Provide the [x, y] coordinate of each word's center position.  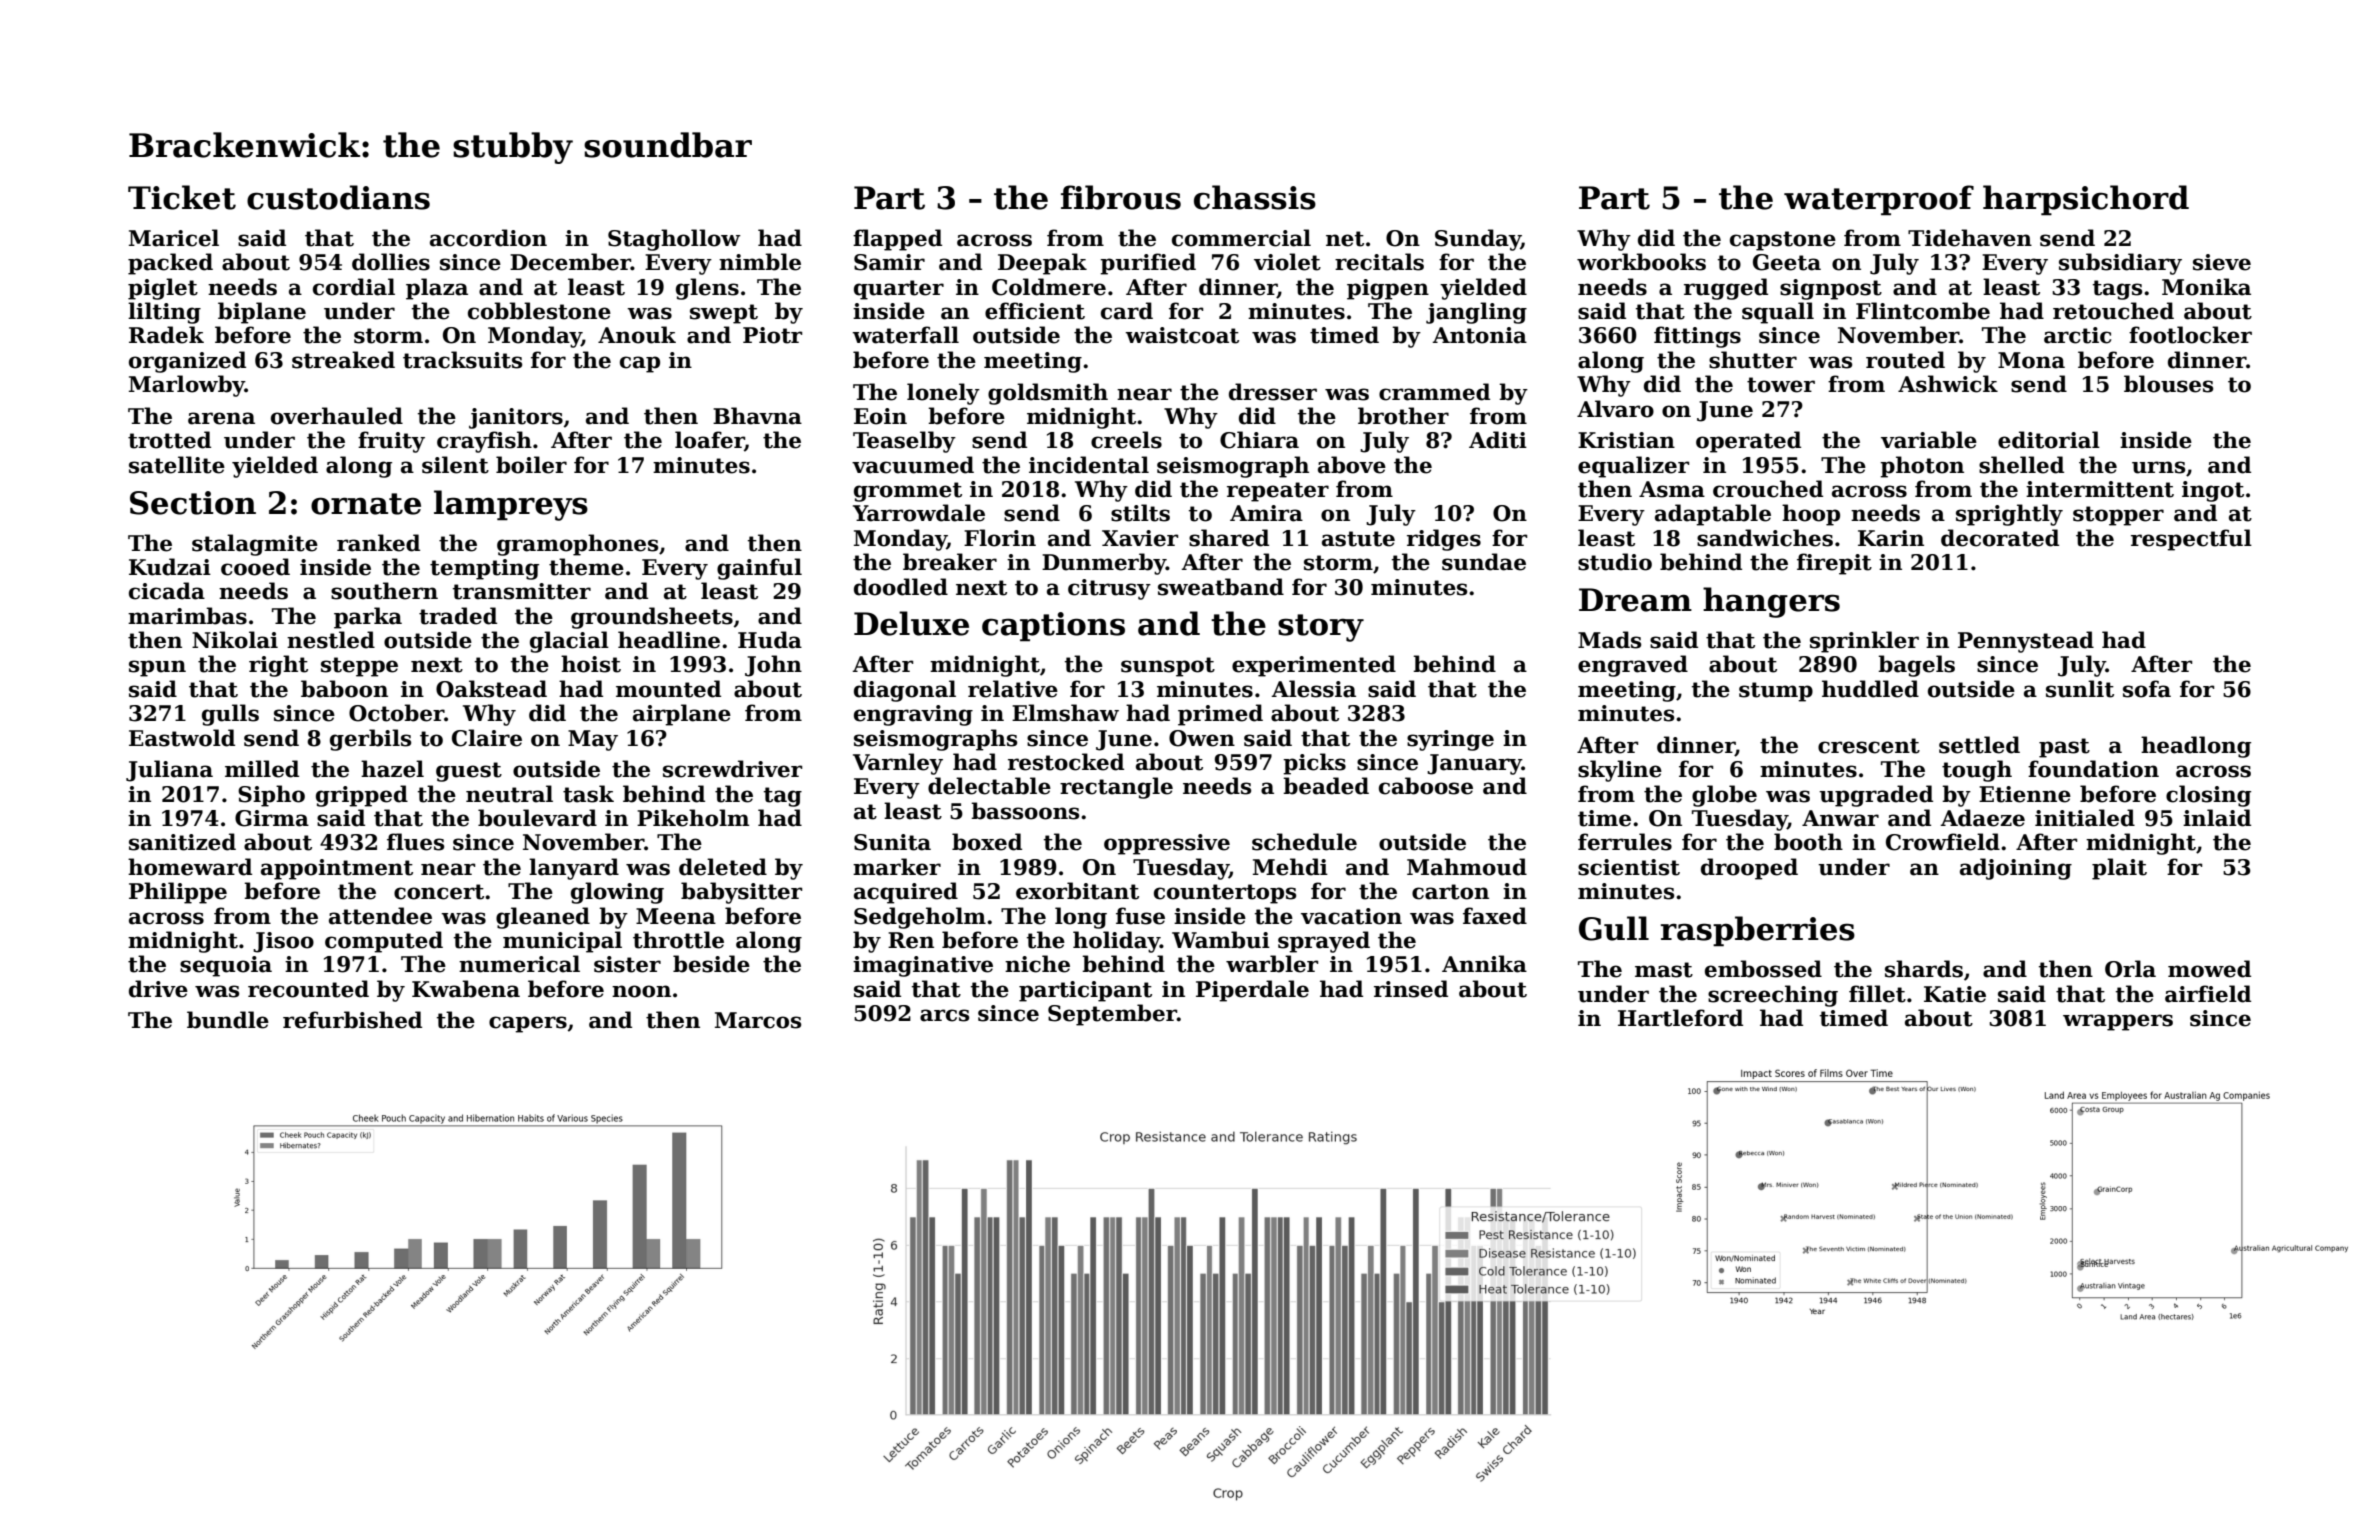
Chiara [1259, 440]
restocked [1066, 762]
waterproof [1879, 200]
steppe [359, 667]
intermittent [2100, 489]
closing [2208, 796]
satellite [177, 465]
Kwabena [466, 989]
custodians [338, 197]
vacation [1351, 916]
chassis [1255, 197]
